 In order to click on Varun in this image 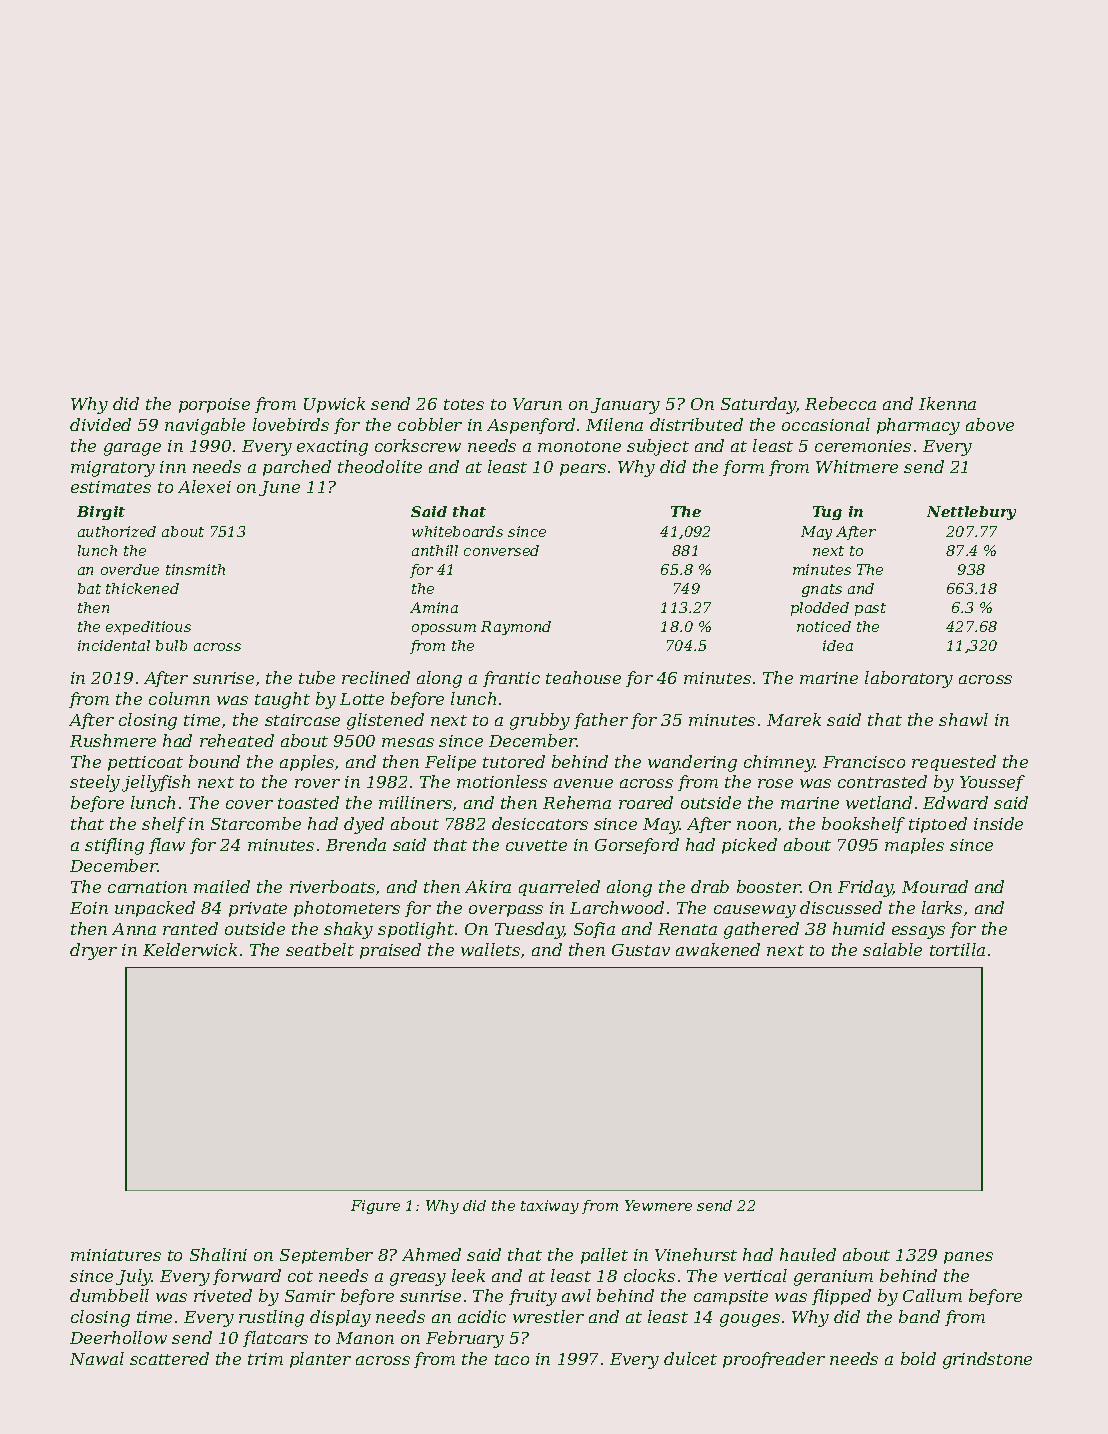, I will do `click(537, 404)`.
